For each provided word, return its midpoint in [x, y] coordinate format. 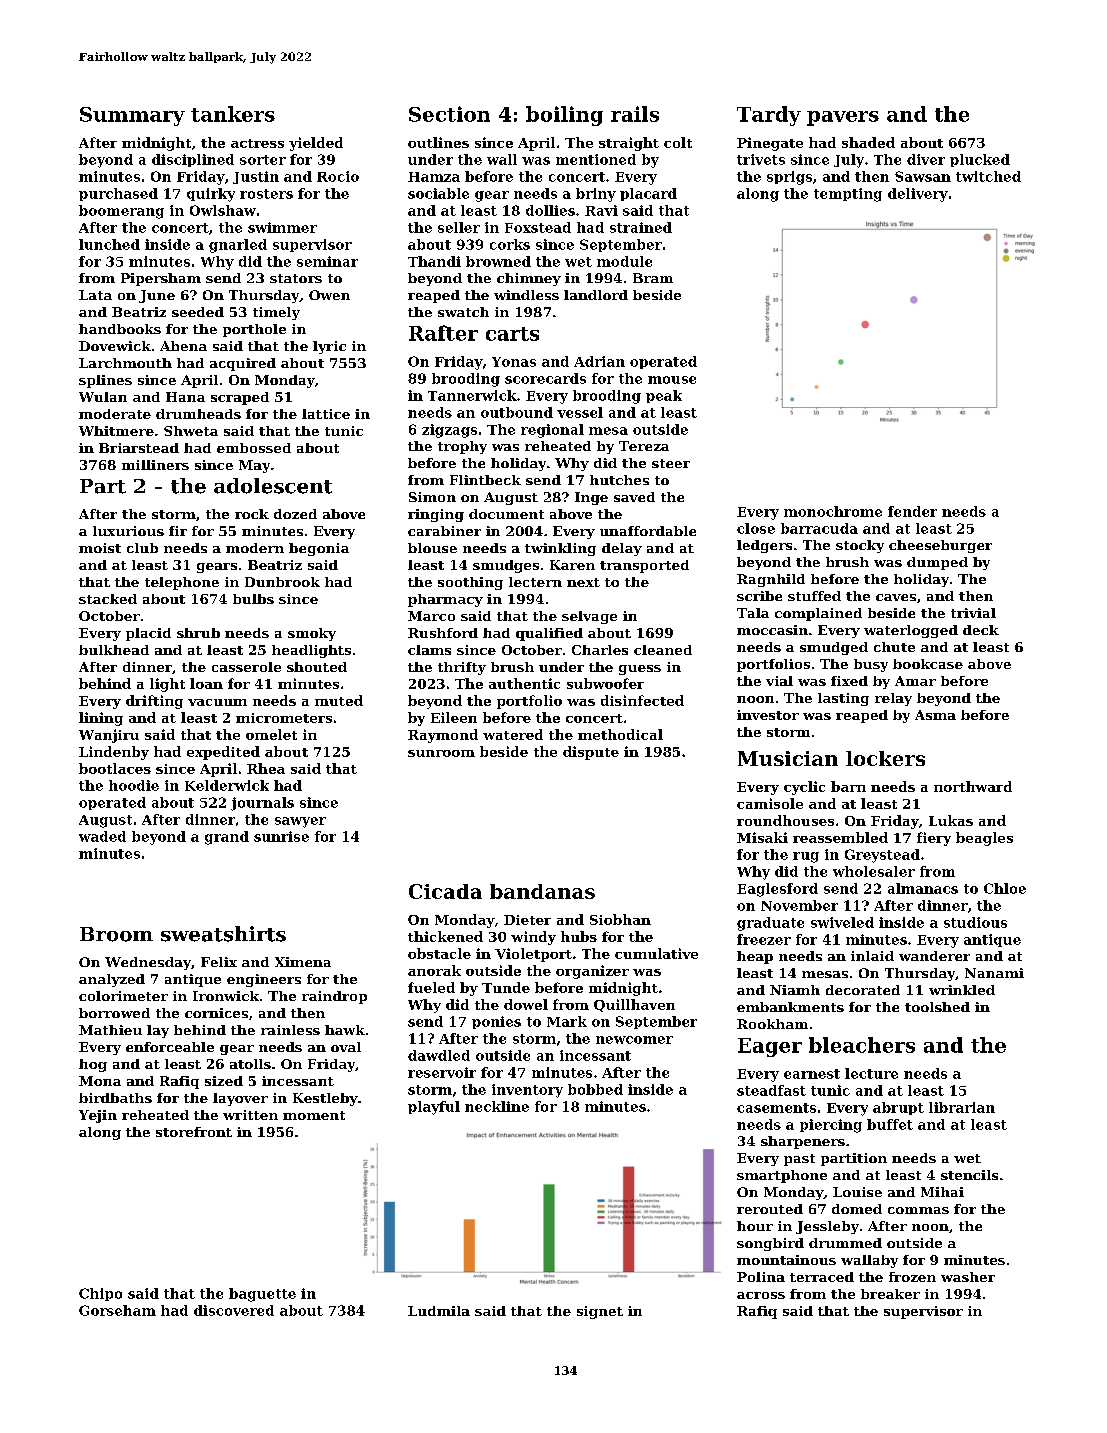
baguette [262, 1295]
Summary [132, 116]
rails [635, 114]
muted [339, 700]
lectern [535, 582]
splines [105, 381]
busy [871, 665]
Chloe [1005, 888]
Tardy [769, 116]
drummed [845, 1243]
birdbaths [115, 1098]
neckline [497, 1106]
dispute [591, 753]
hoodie [134, 785]
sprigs [789, 178]
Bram [653, 278]
